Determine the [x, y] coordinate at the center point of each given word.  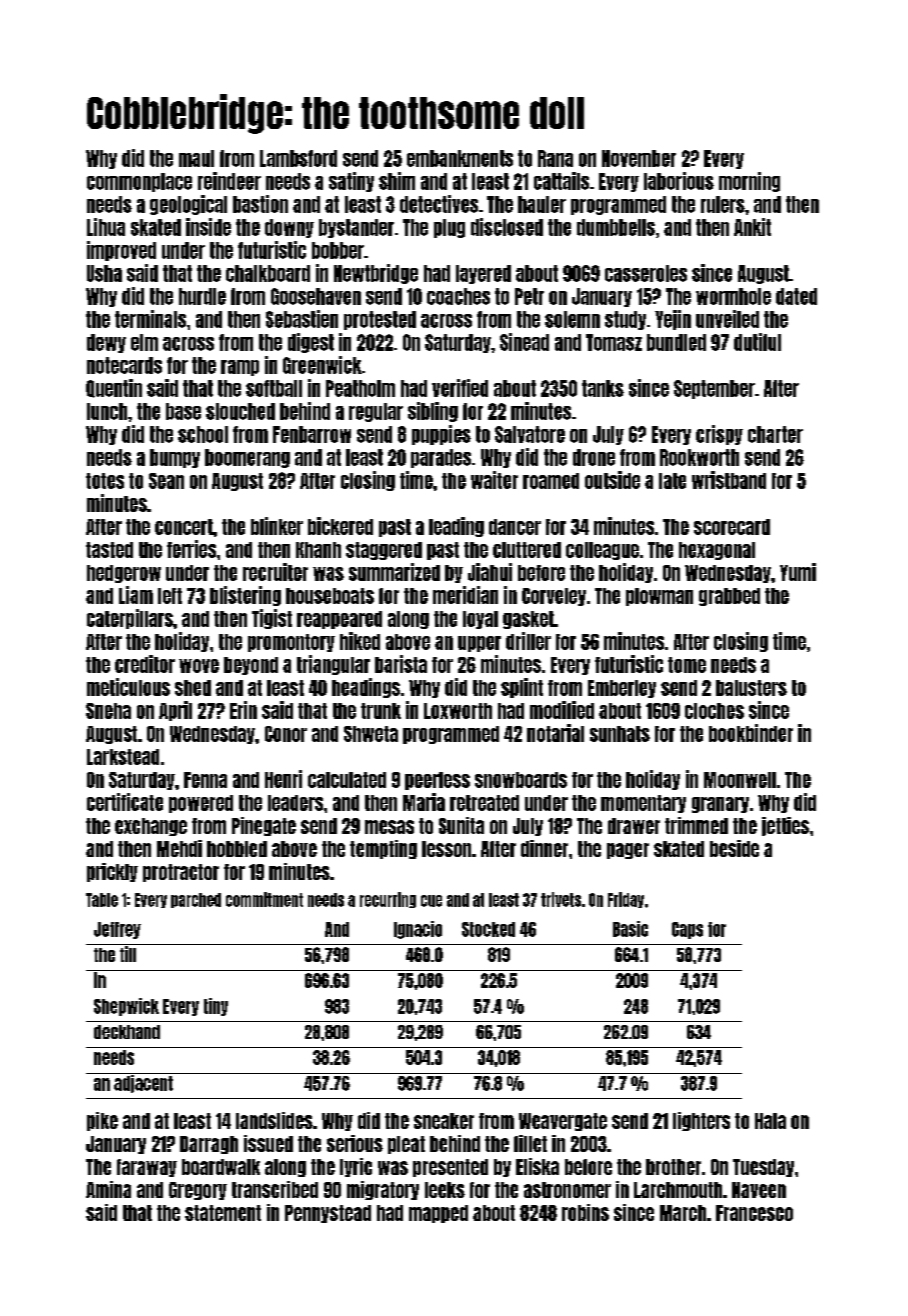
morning [749, 182]
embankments [460, 158]
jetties [785, 826]
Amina [108, 1189]
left [170, 596]
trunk [381, 711]
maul [196, 158]
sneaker [444, 1121]
